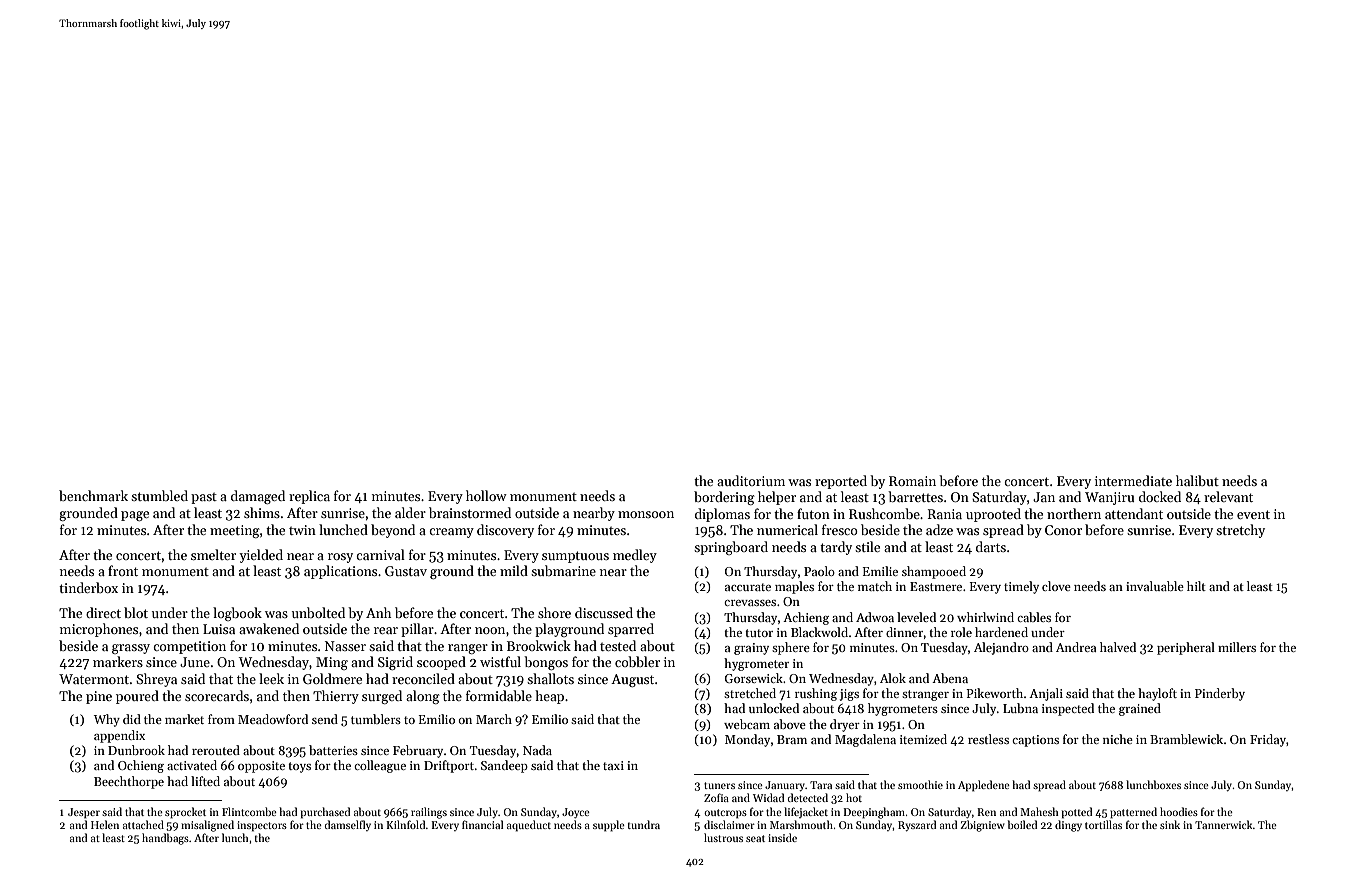  I want to click on handbags, so click(165, 839).
